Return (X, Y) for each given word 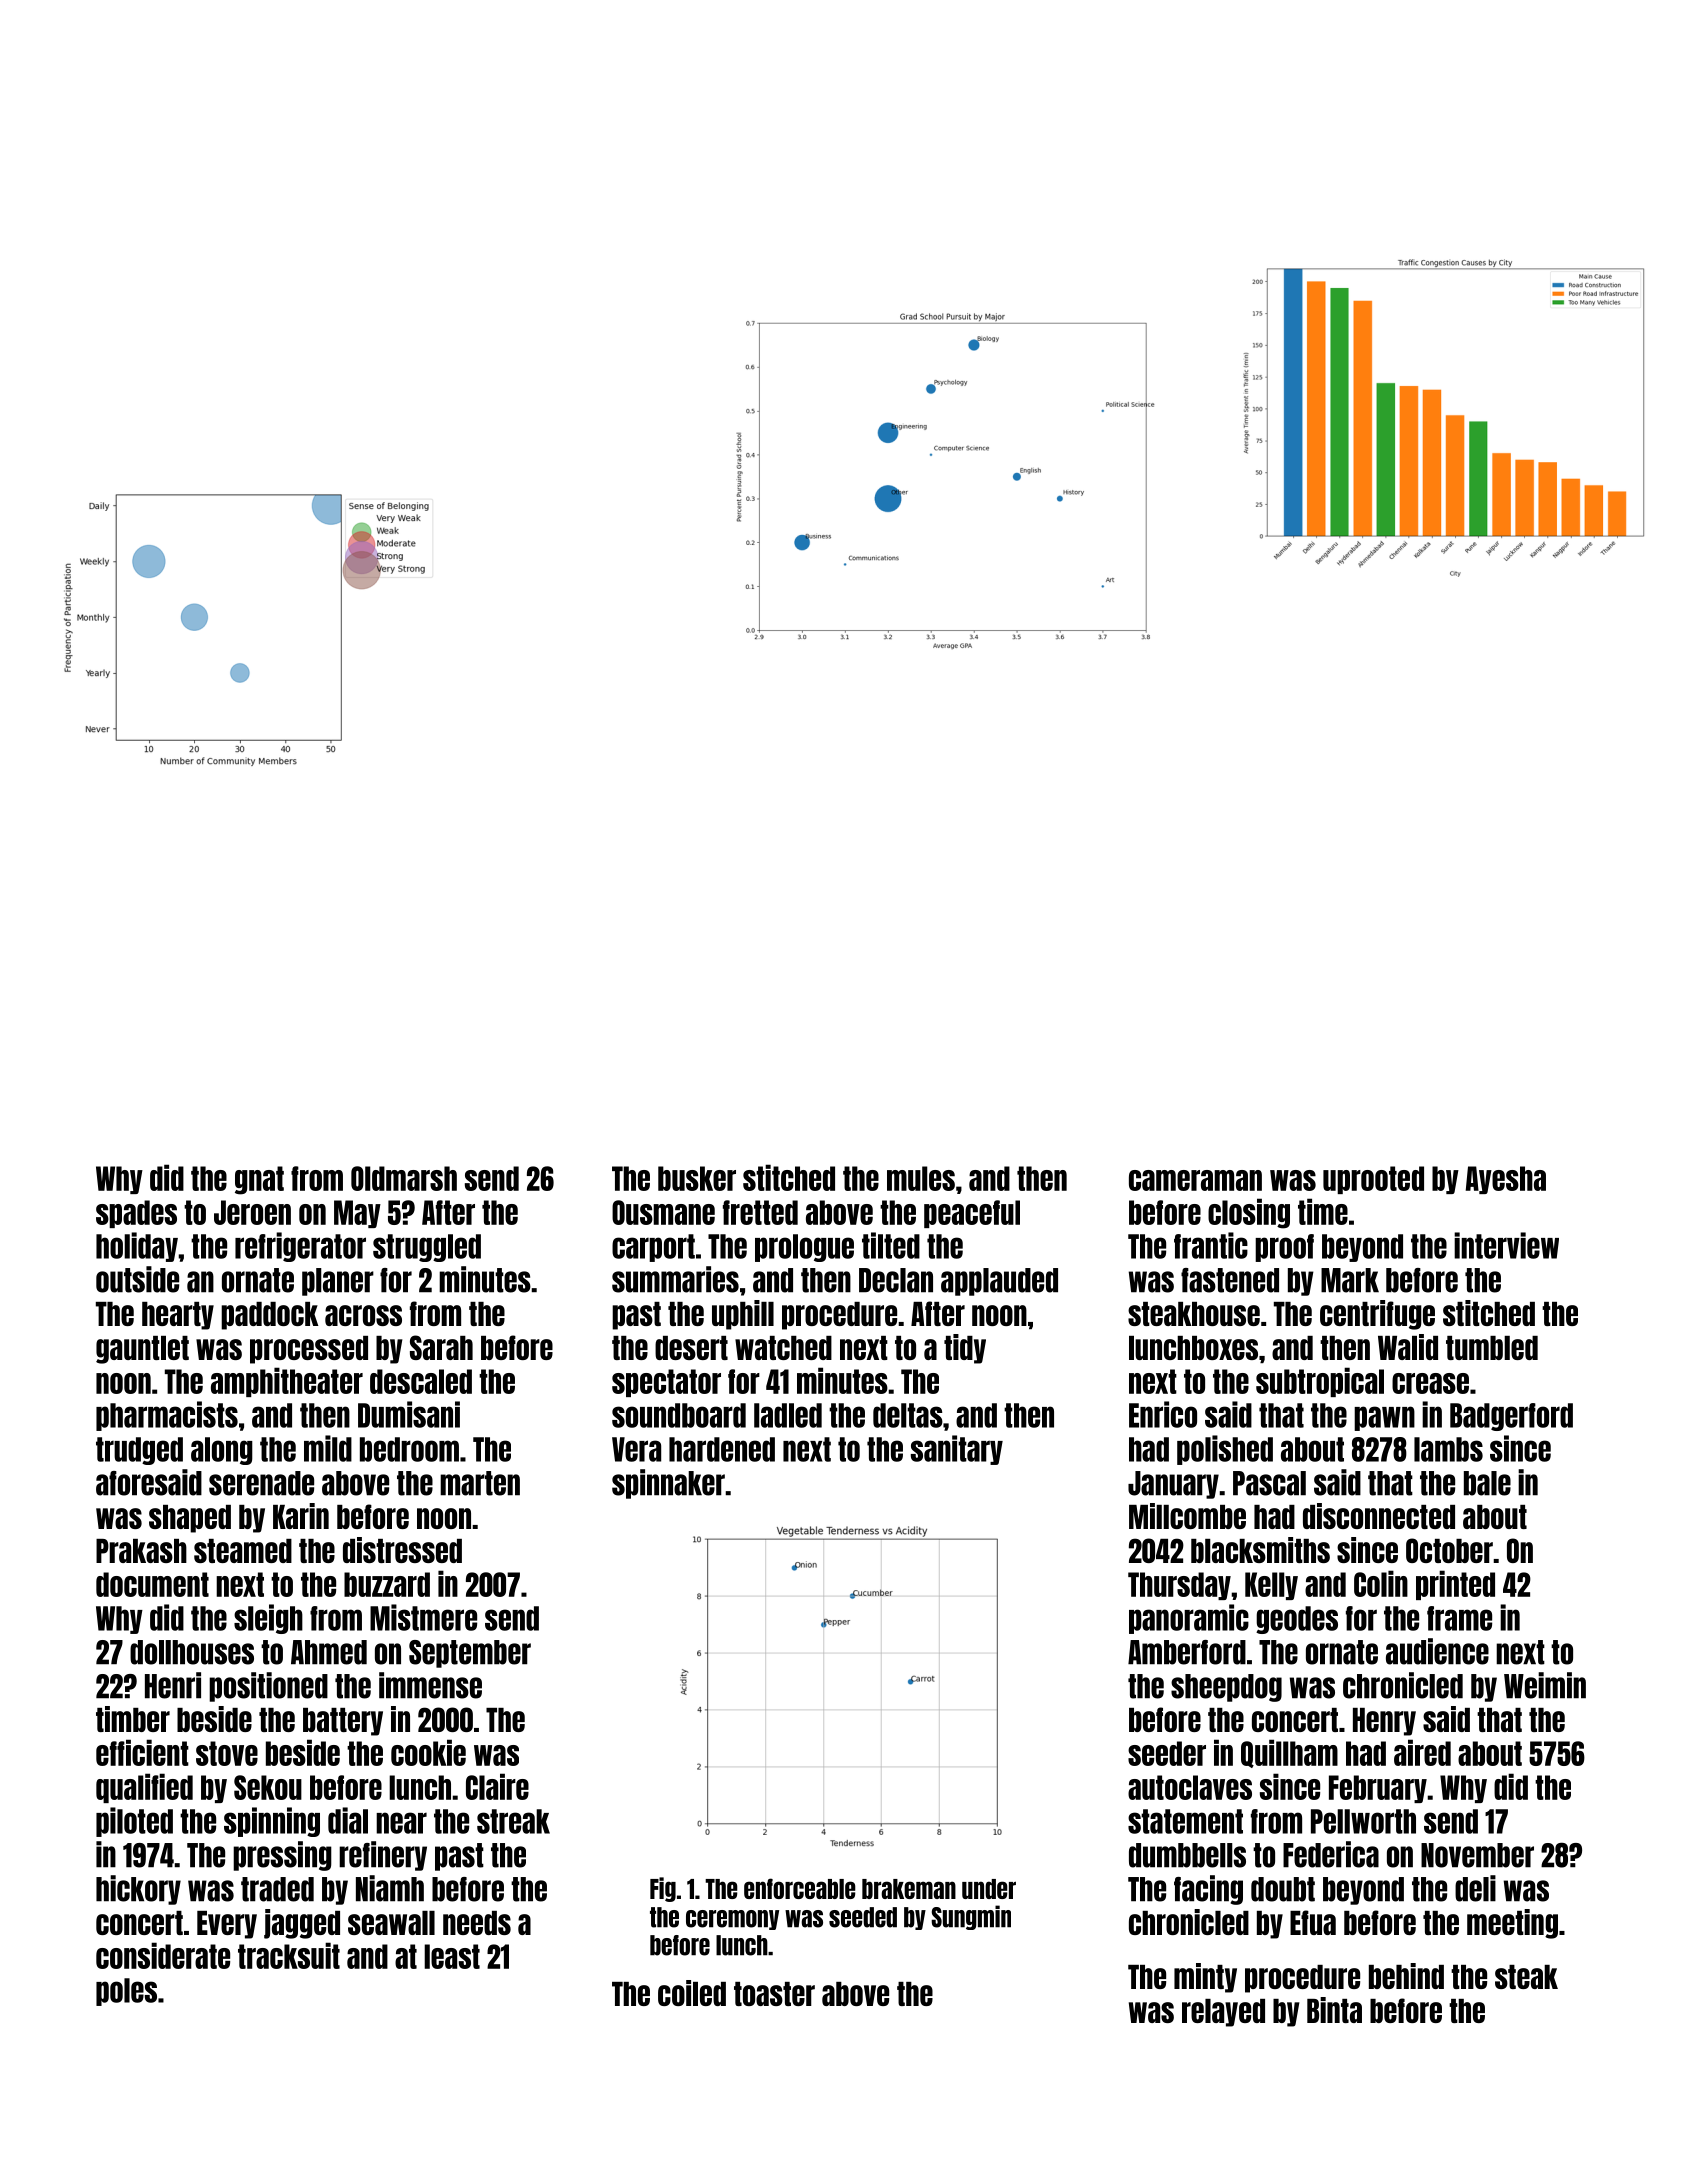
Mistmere (423, 1617)
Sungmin (971, 1917)
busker (697, 1178)
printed (1455, 1585)
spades (136, 1214)
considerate (163, 1955)
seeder (1167, 1753)
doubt (1283, 1889)
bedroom (409, 1449)
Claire (497, 1786)
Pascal (1269, 1483)
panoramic (1189, 1619)
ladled (788, 1415)
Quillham (1289, 1753)
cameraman (1195, 1180)
